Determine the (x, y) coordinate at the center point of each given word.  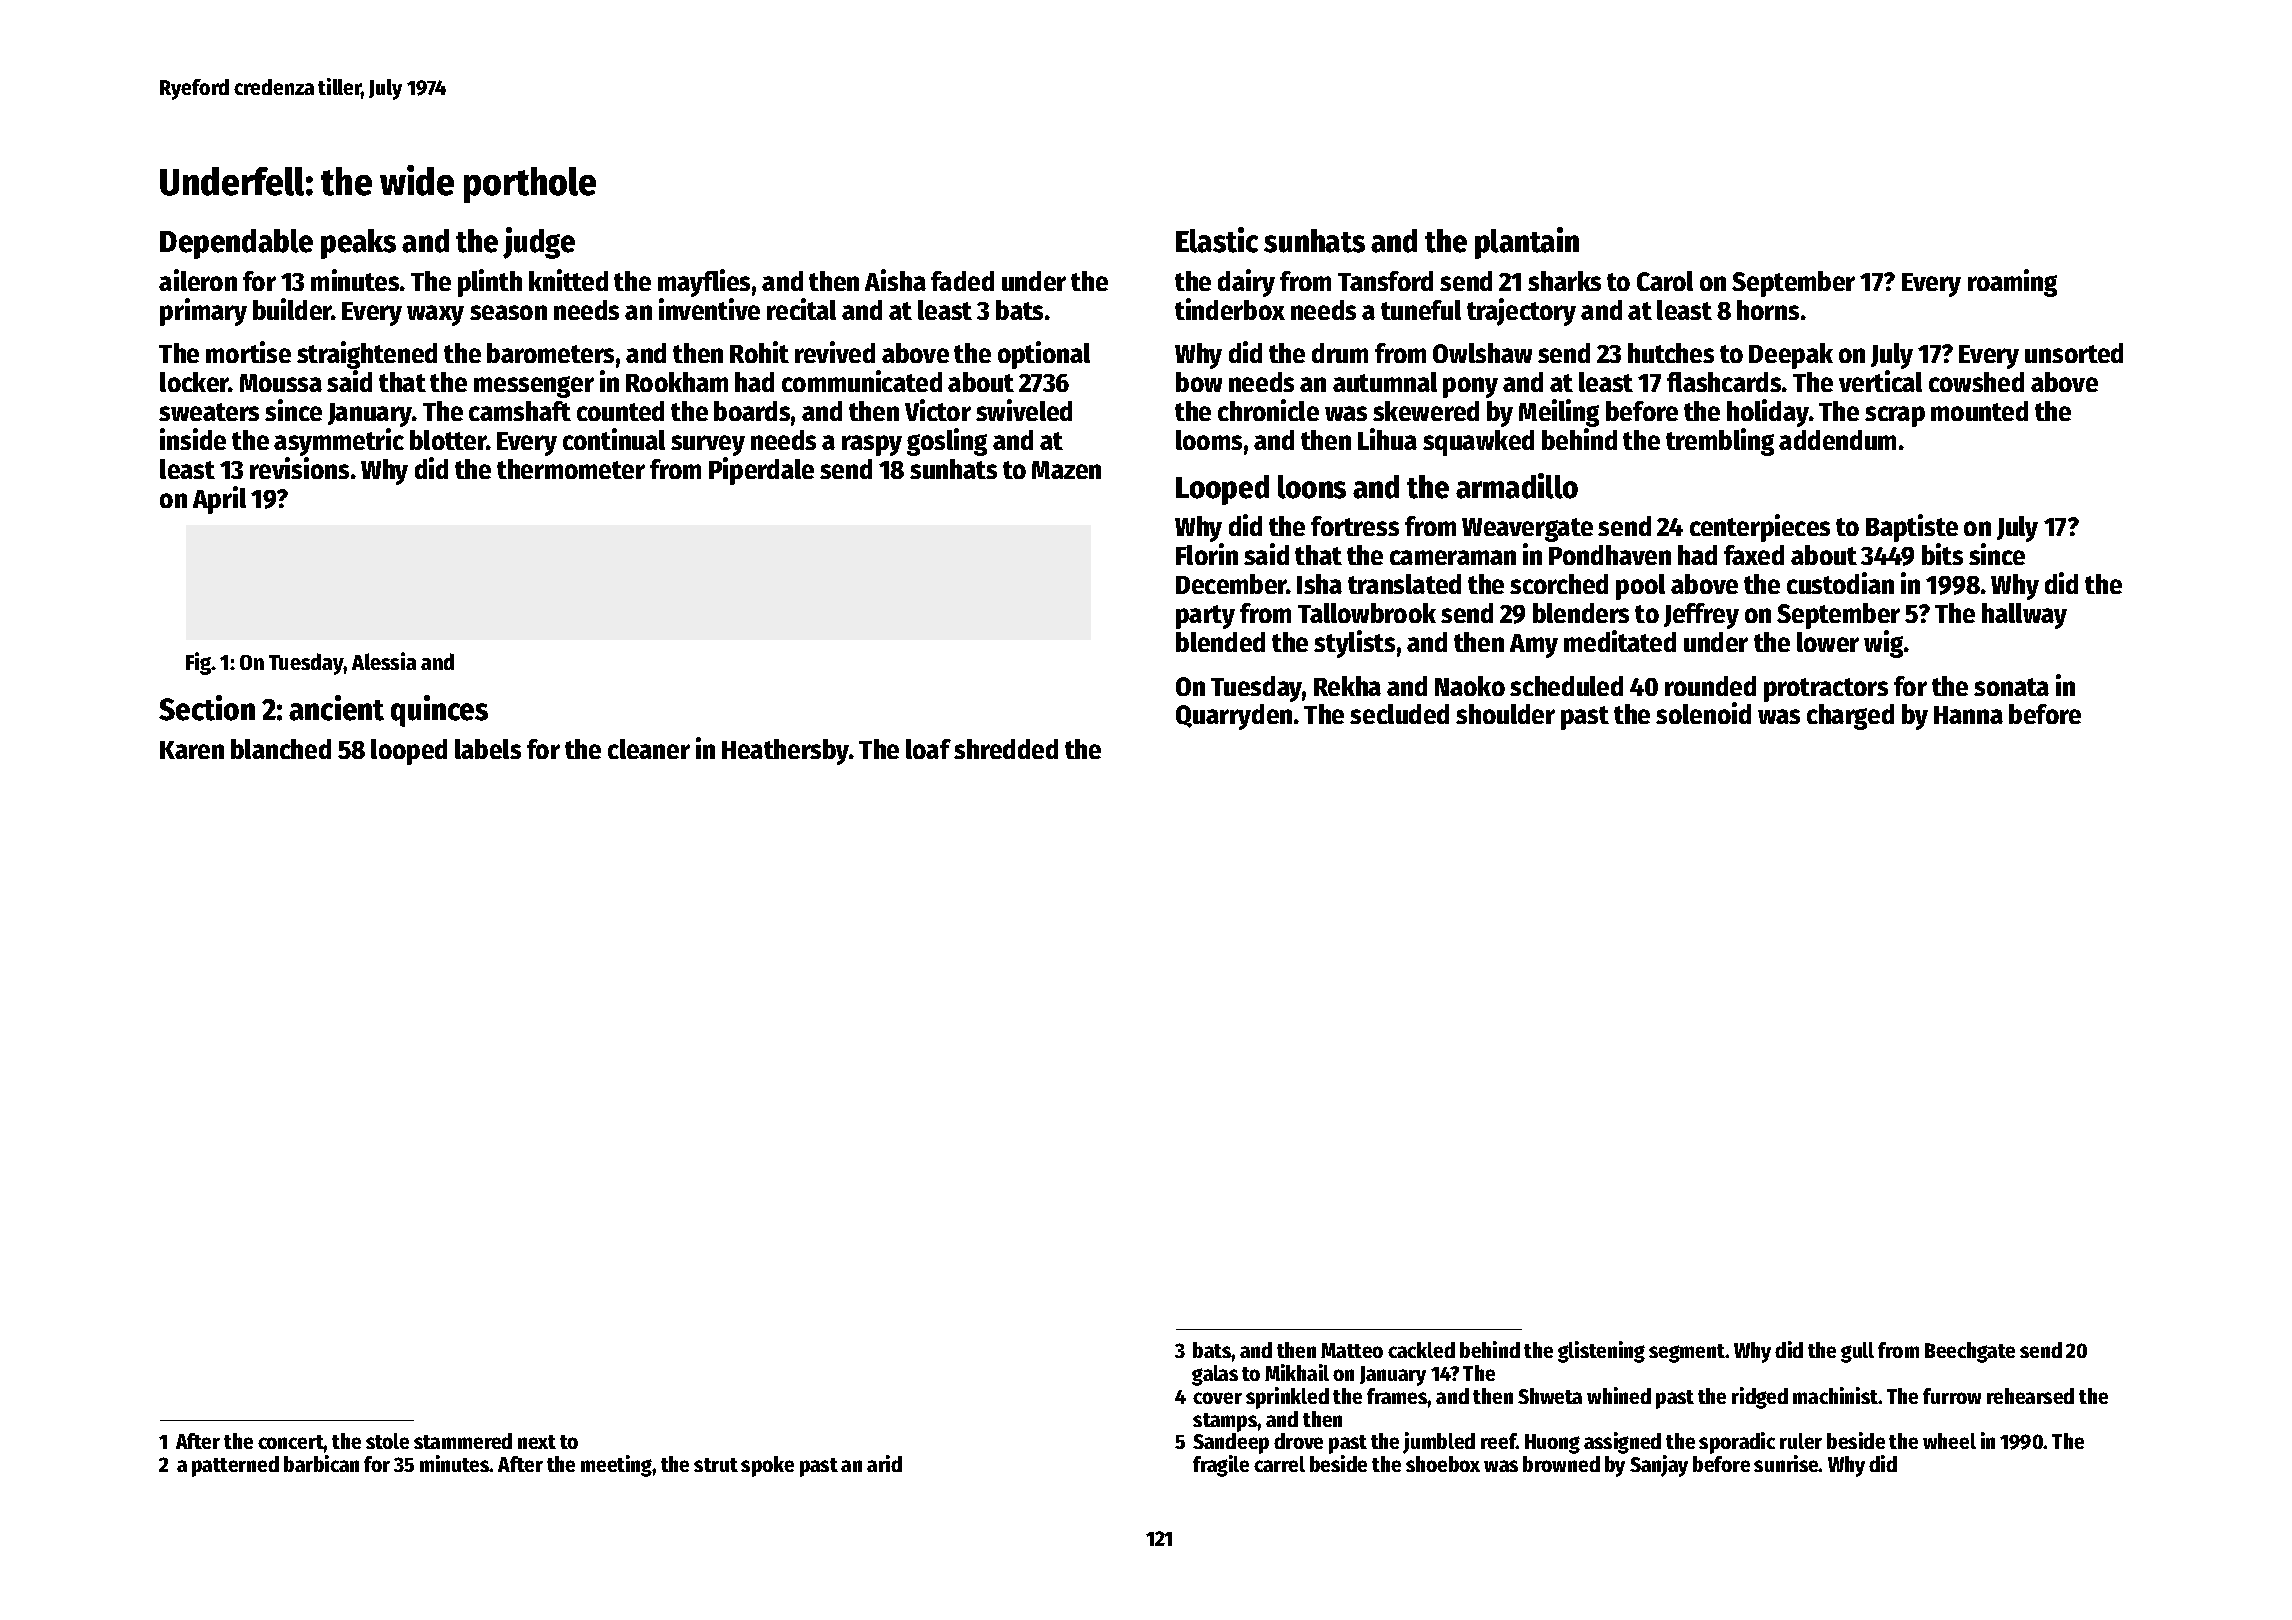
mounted (1979, 411)
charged (1850, 717)
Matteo (1352, 1350)
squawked (1478, 443)
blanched (281, 749)
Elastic (1217, 240)
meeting (617, 1466)
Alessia (384, 661)
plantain (1527, 243)
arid (884, 1463)
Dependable (236, 244)
